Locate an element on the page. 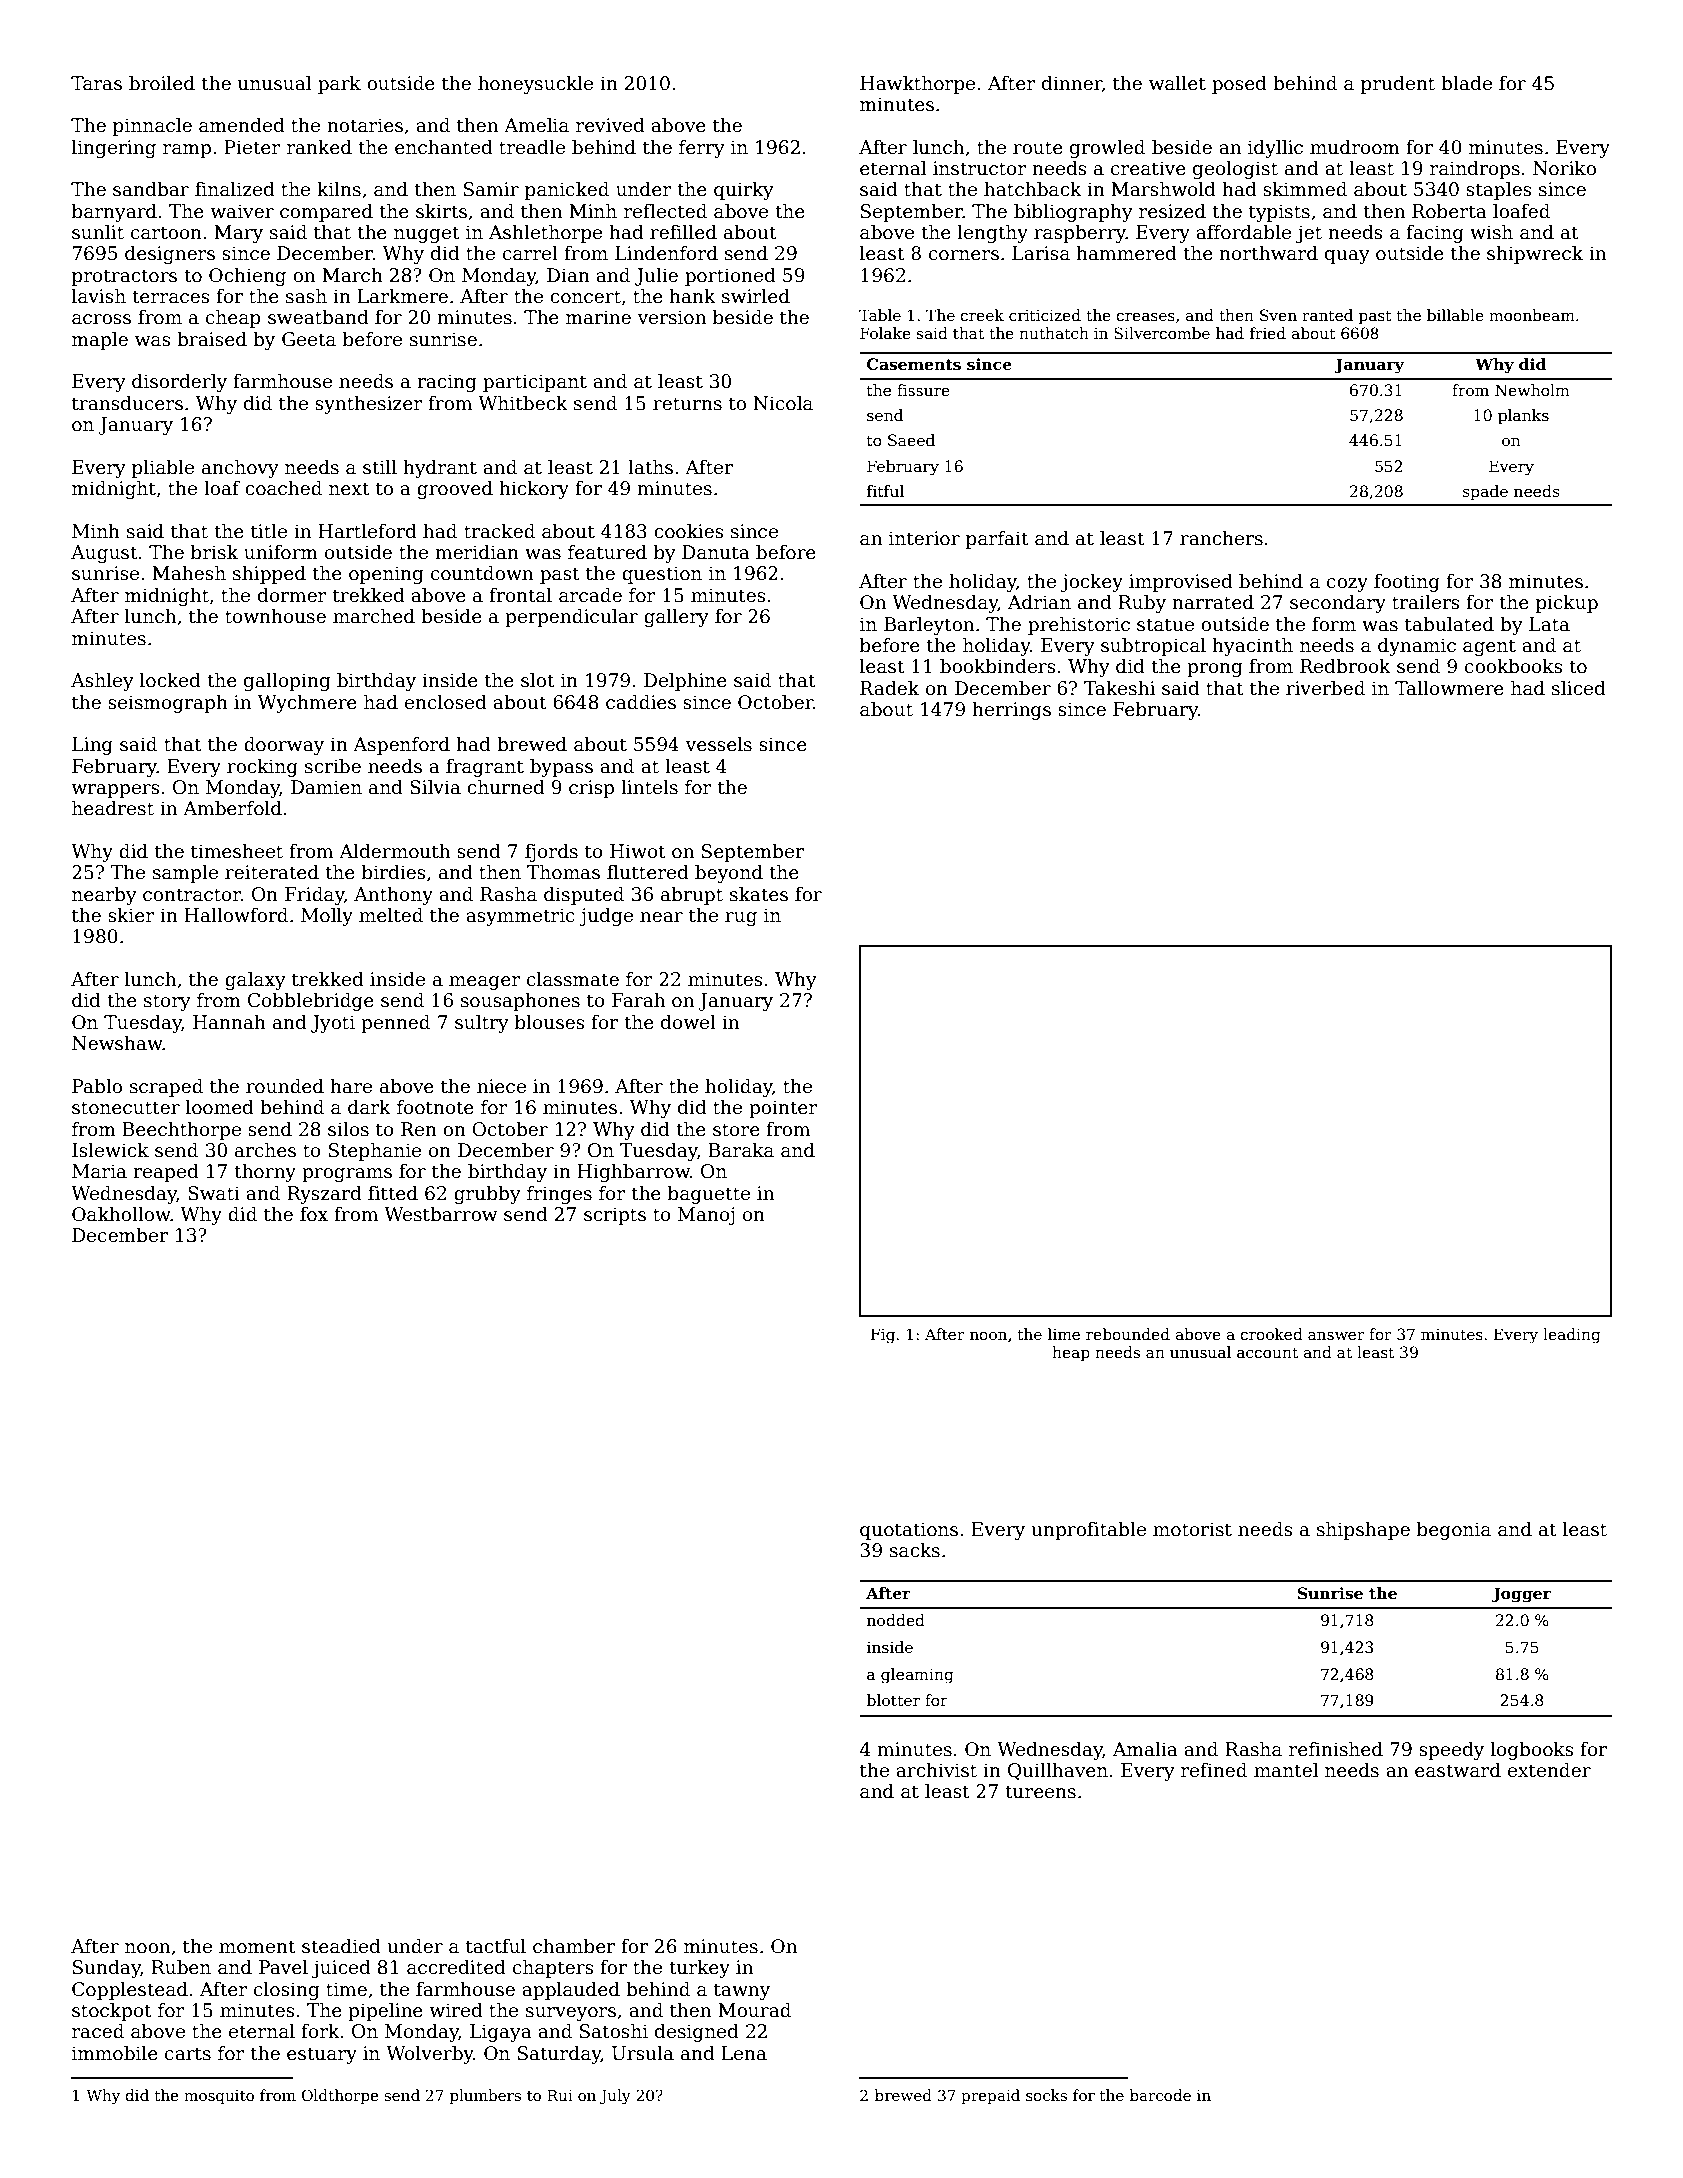  sample is located at coordinates (185, 873).
